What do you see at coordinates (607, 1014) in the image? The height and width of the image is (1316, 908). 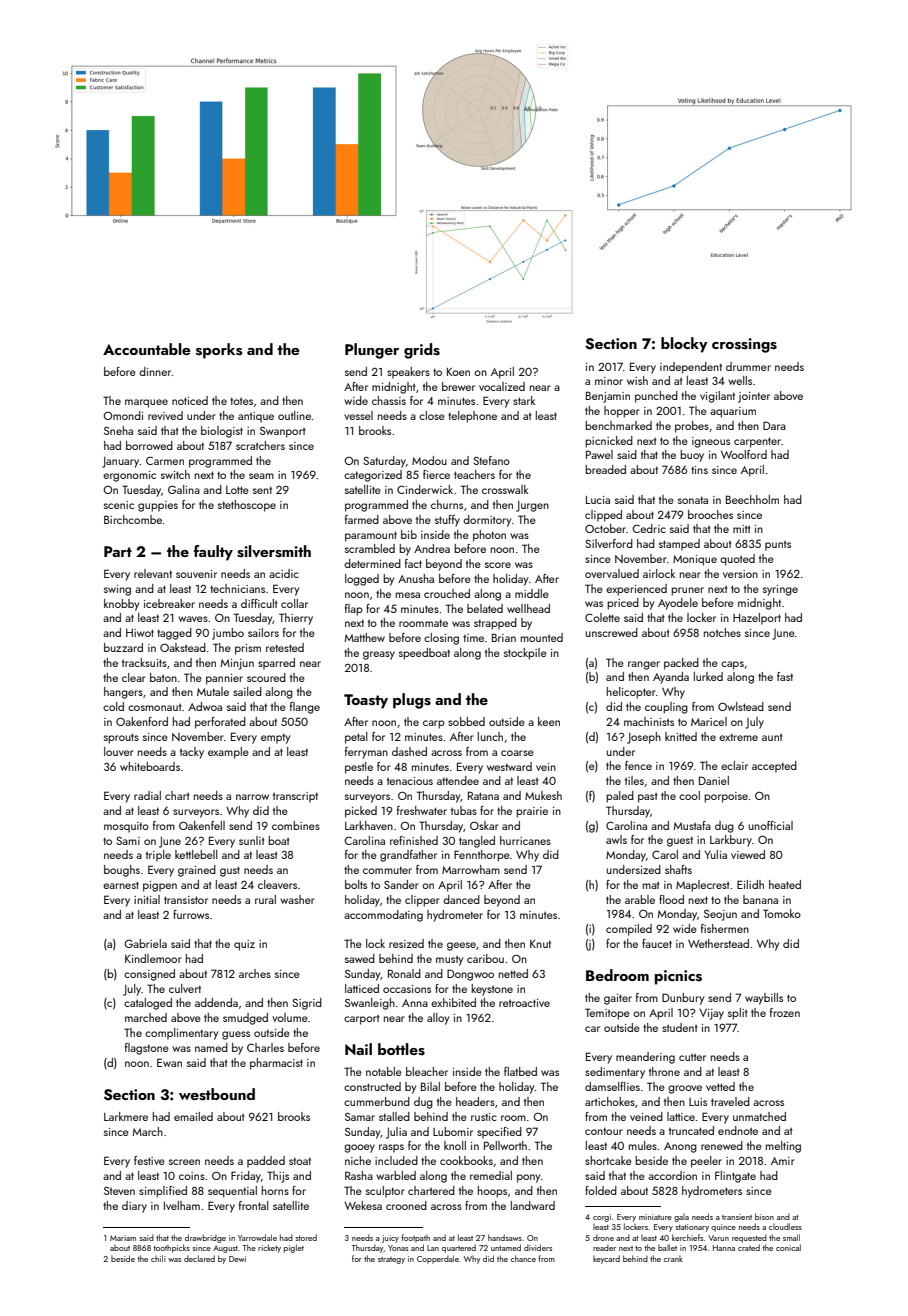 I see `Temitope` at bounding box center [607, 1014].
